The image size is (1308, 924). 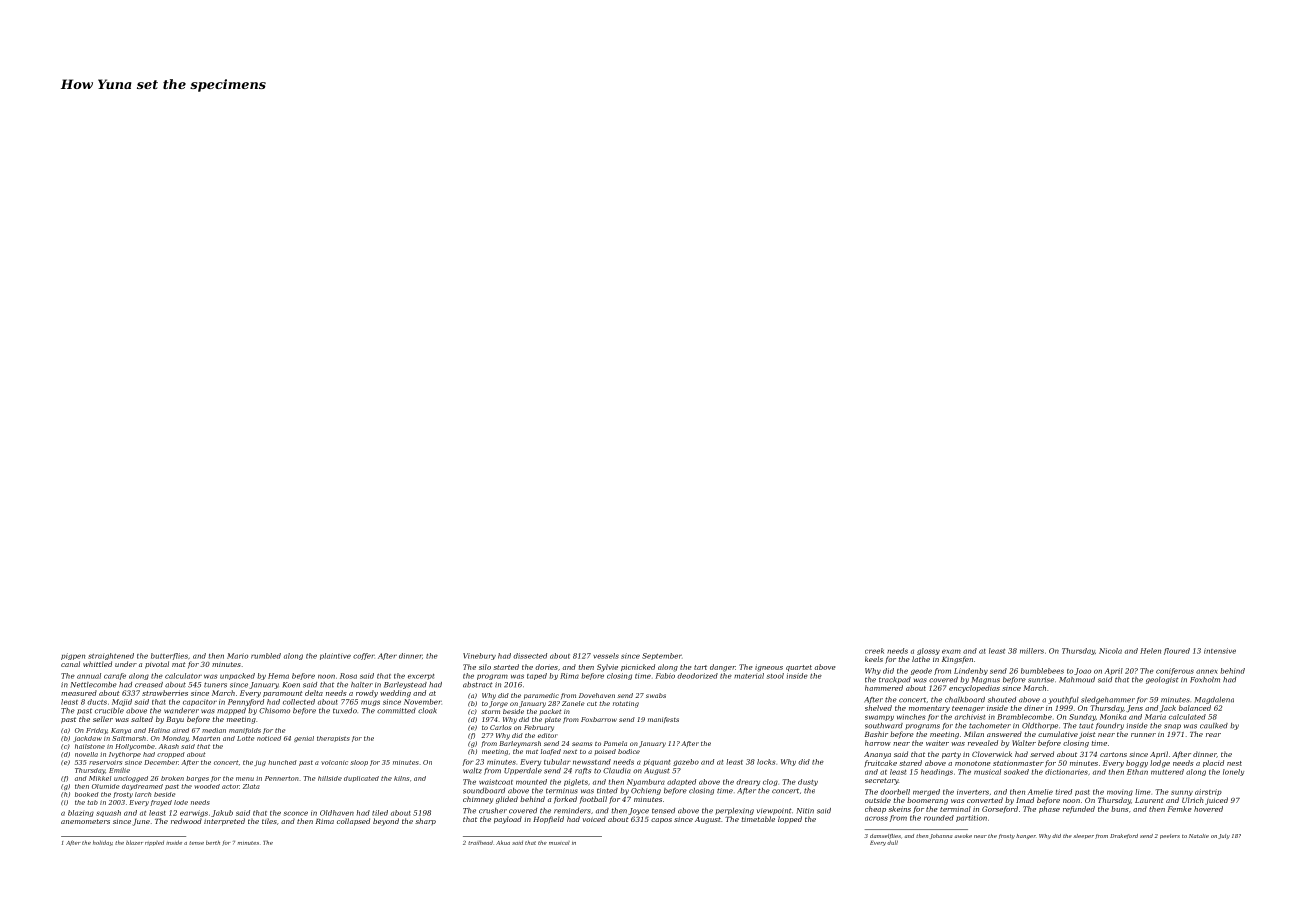 What do you see at coordinates (892, 842) in the screenshot?
I see `dull` at bounding box center [892, 842].
